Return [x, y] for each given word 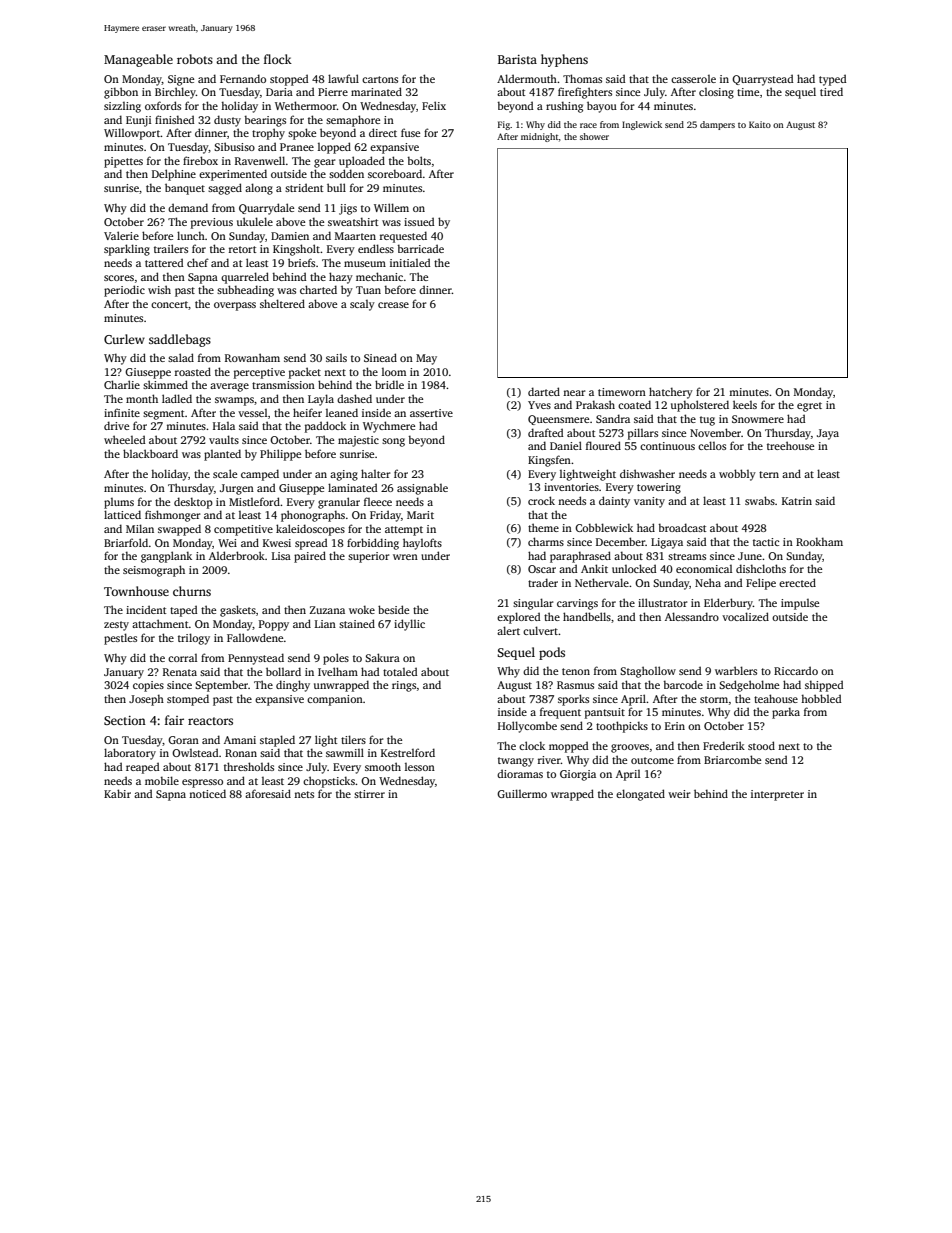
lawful [343, 78]
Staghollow [648, 672]
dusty [227, 121]
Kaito [760, 124]
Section [125, 720]
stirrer [369, 794]
